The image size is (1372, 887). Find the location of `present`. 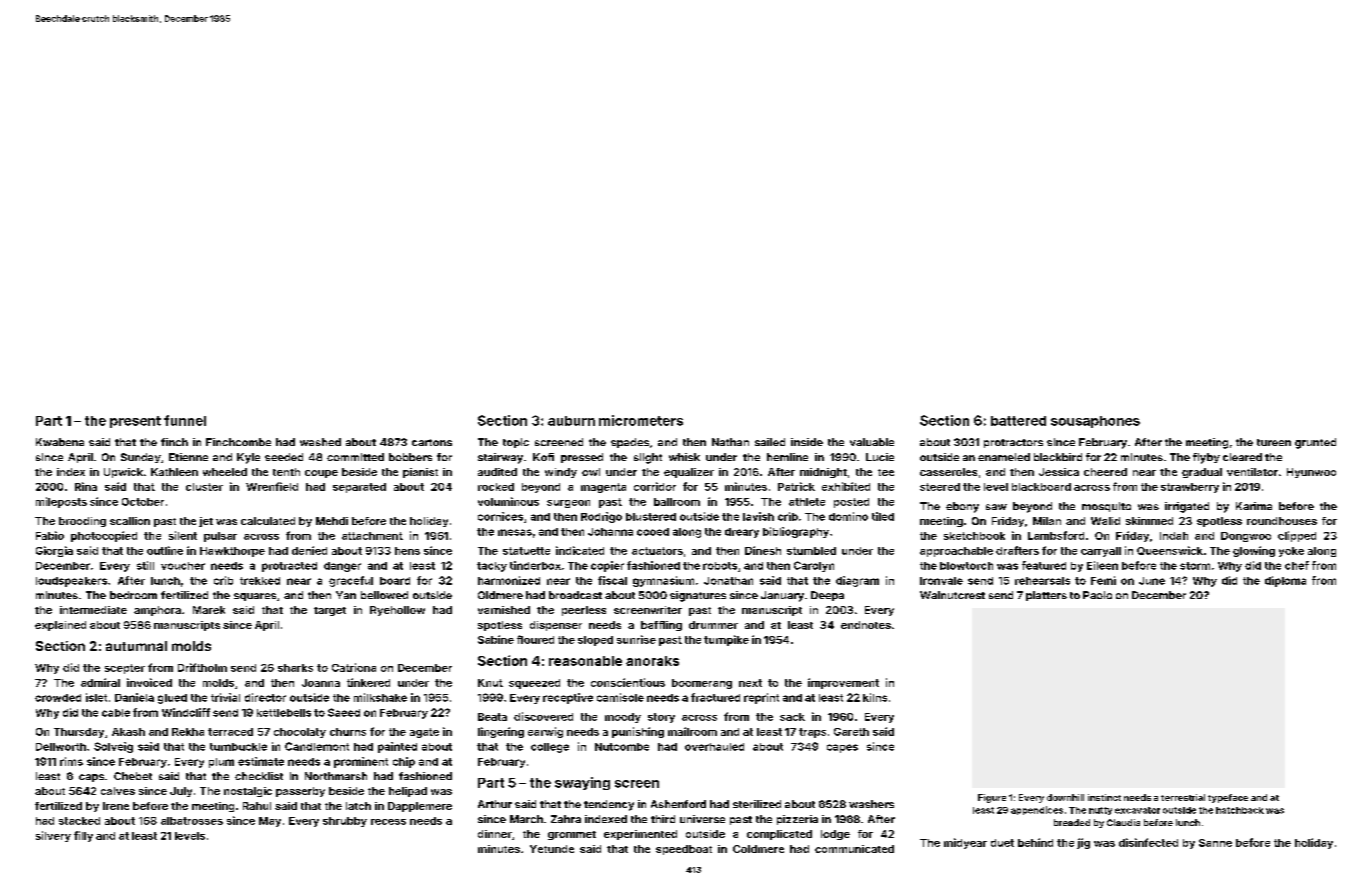

present is located at coordinates (135, 422).
